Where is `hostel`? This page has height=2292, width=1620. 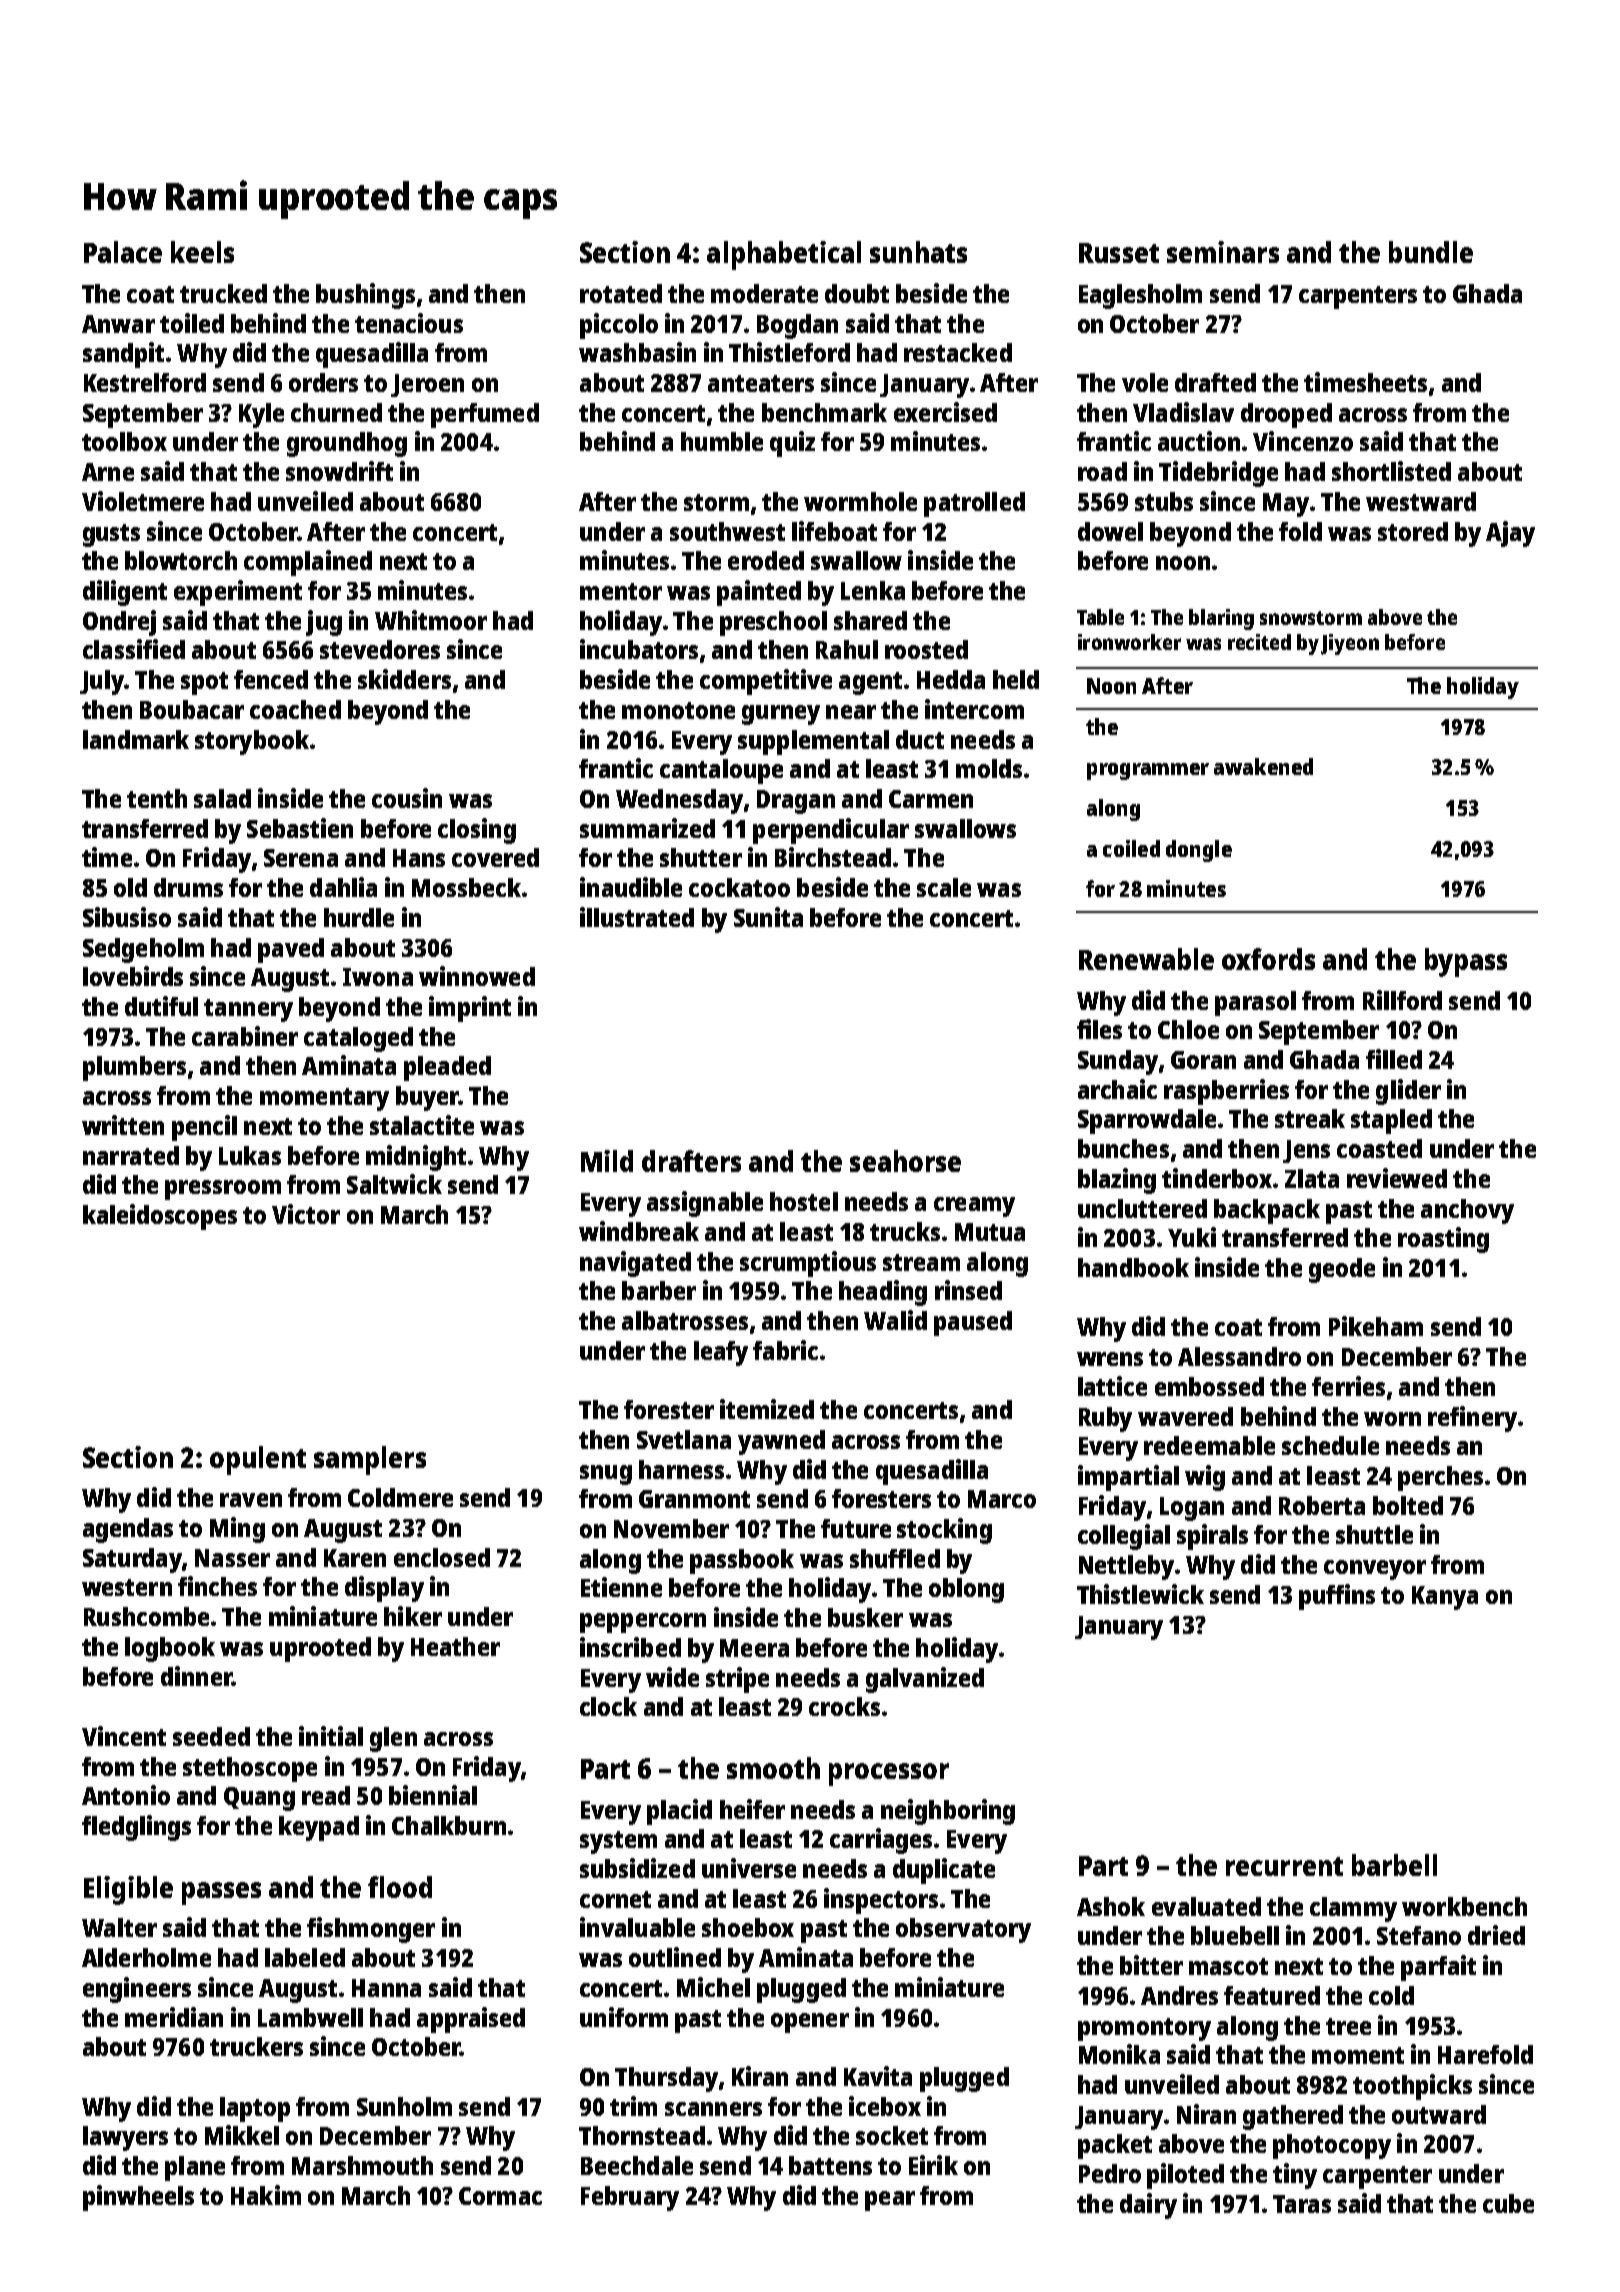
hostel is located at coordinates (804, 1201).
